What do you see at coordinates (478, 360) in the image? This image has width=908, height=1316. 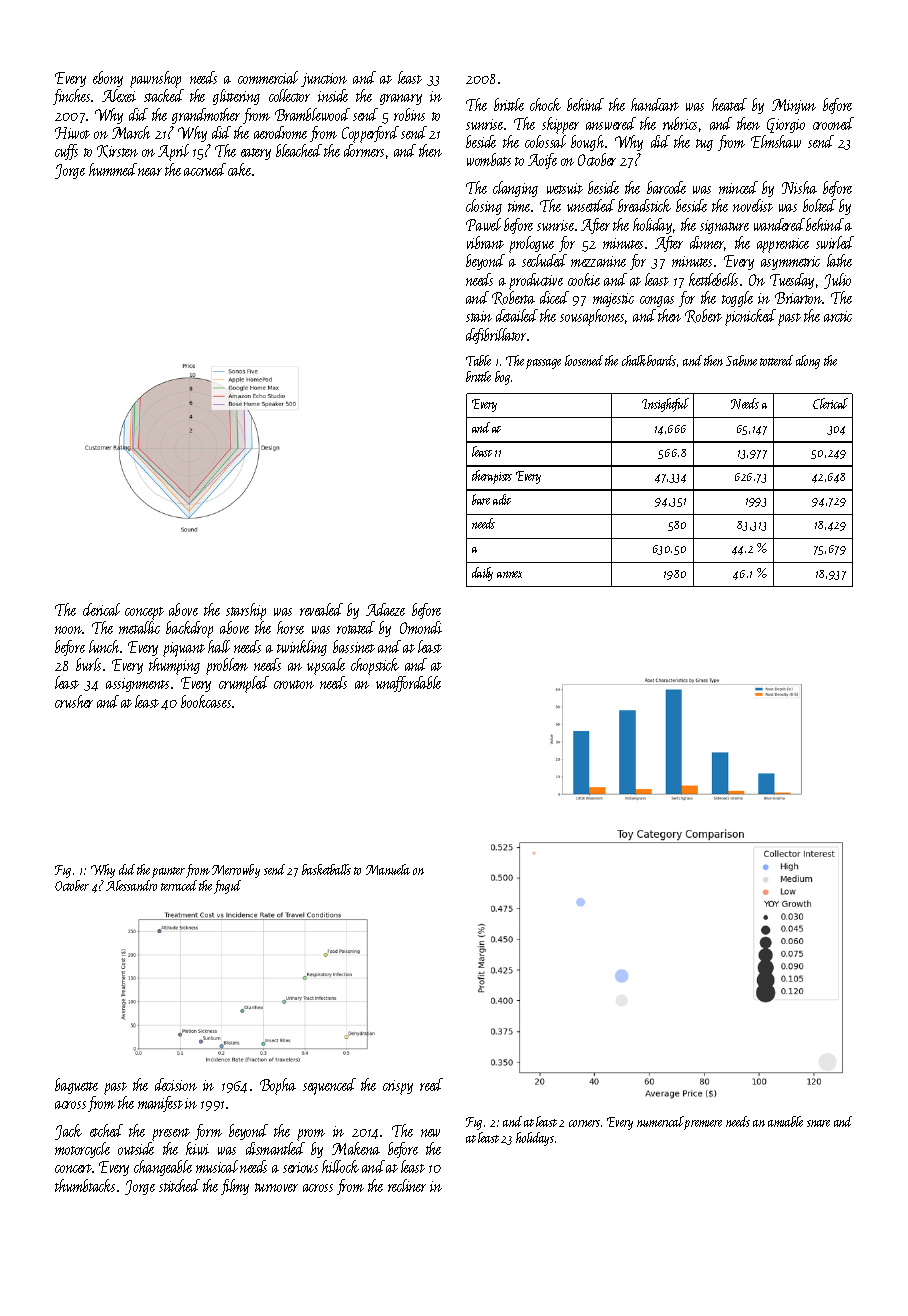 I see `Table` at bounding box center [478, 360].
